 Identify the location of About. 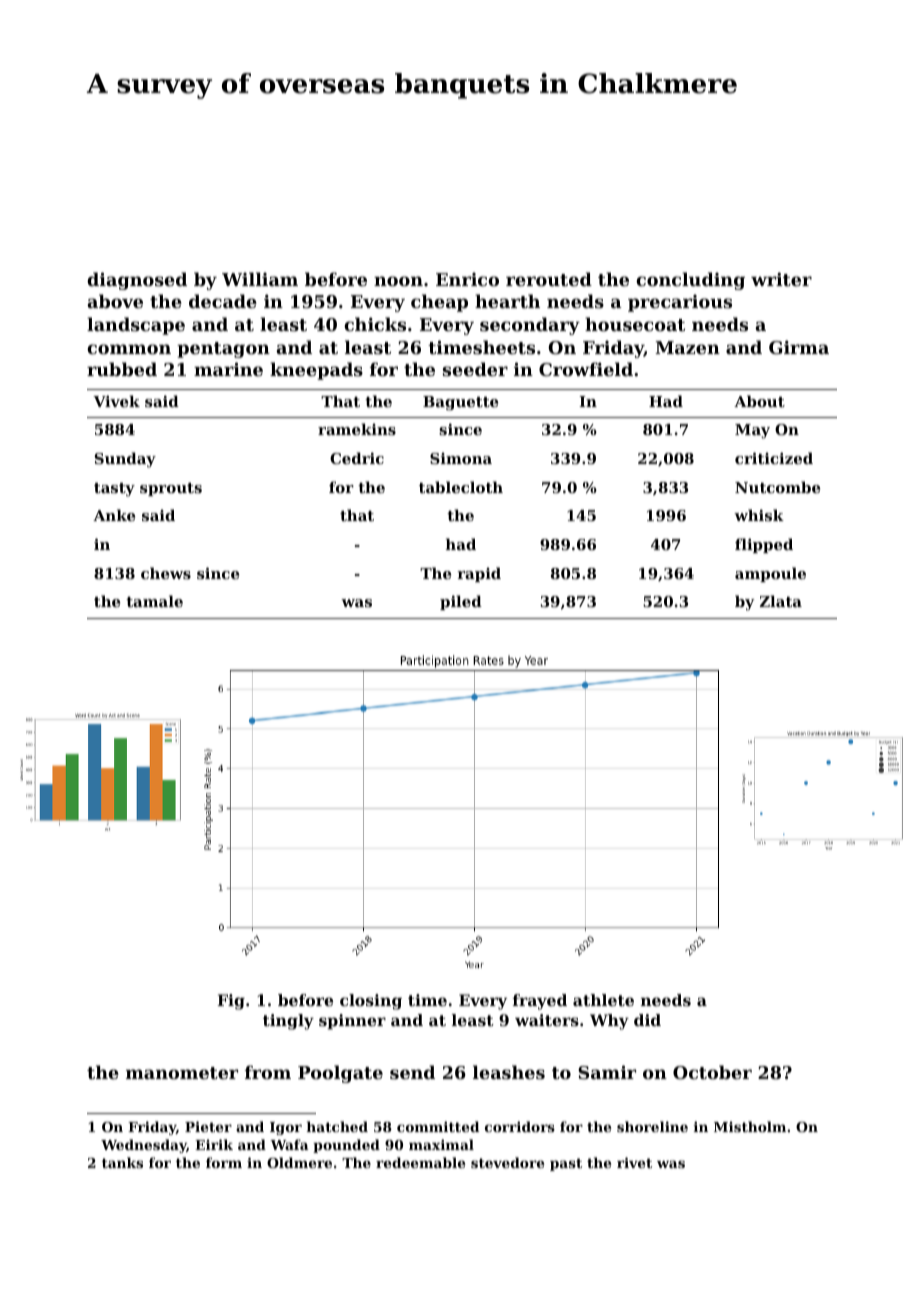
(759, 401).
